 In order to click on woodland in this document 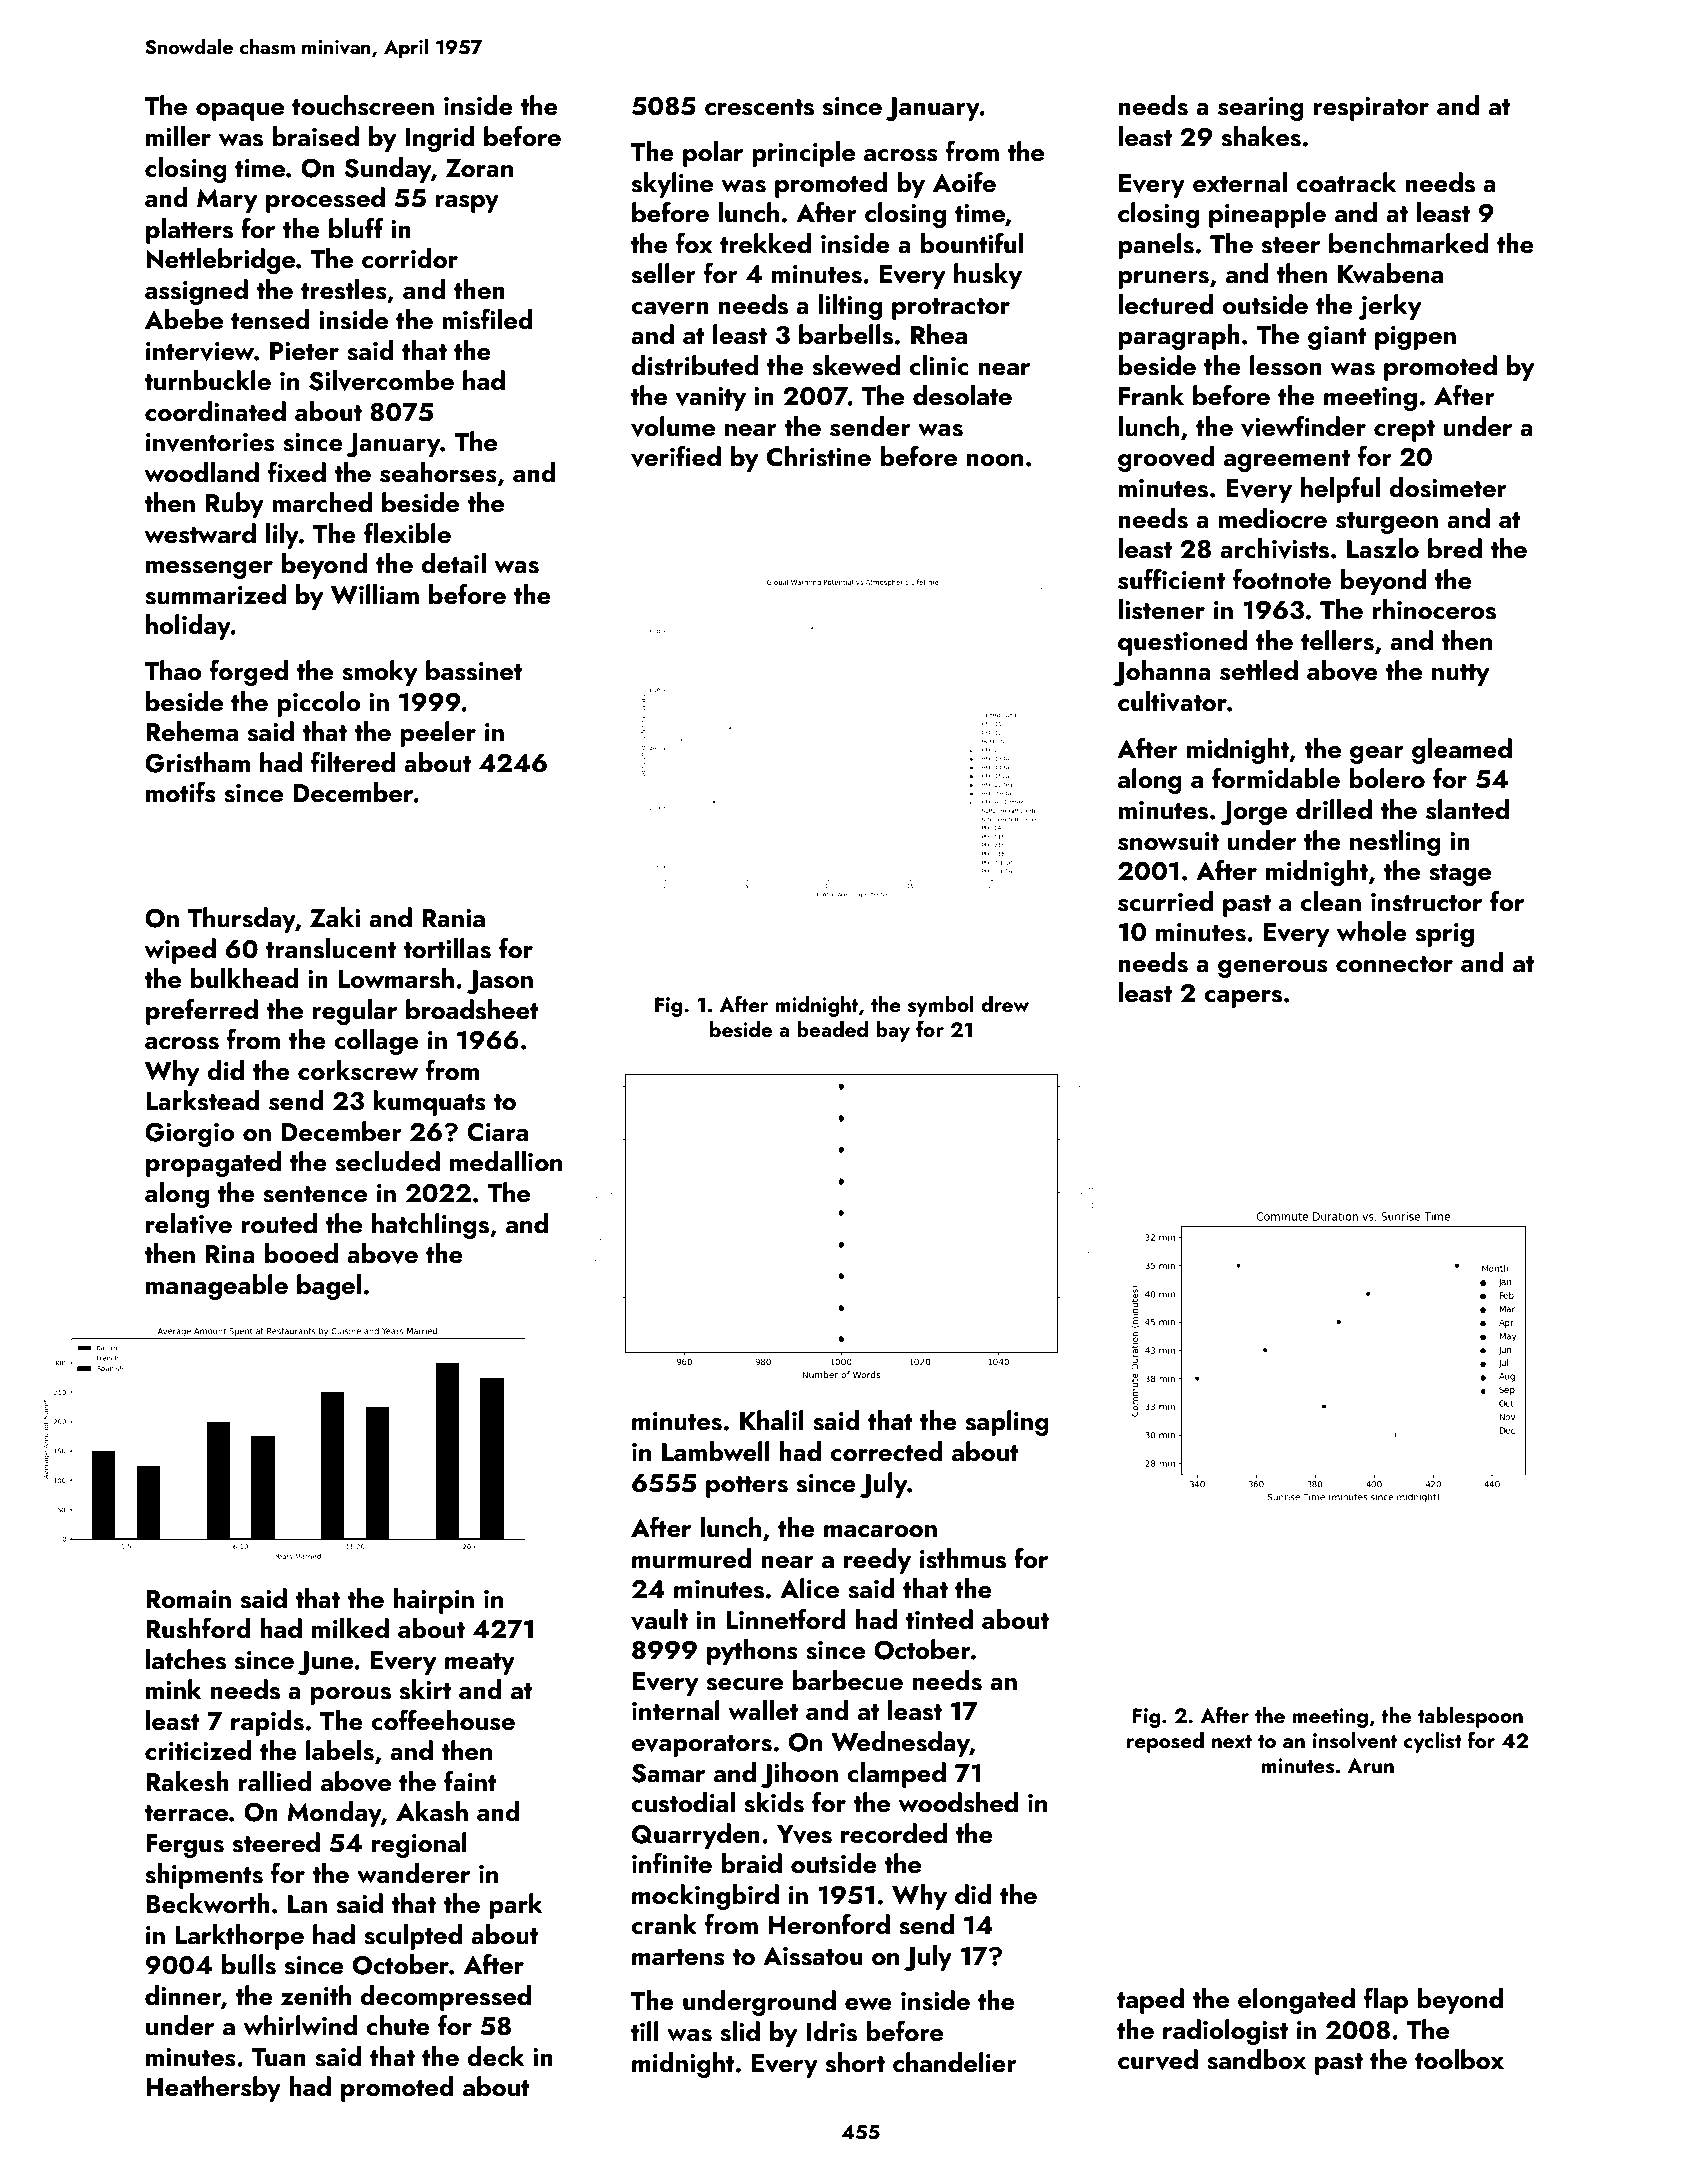, I will do `click(201, 472)`.
